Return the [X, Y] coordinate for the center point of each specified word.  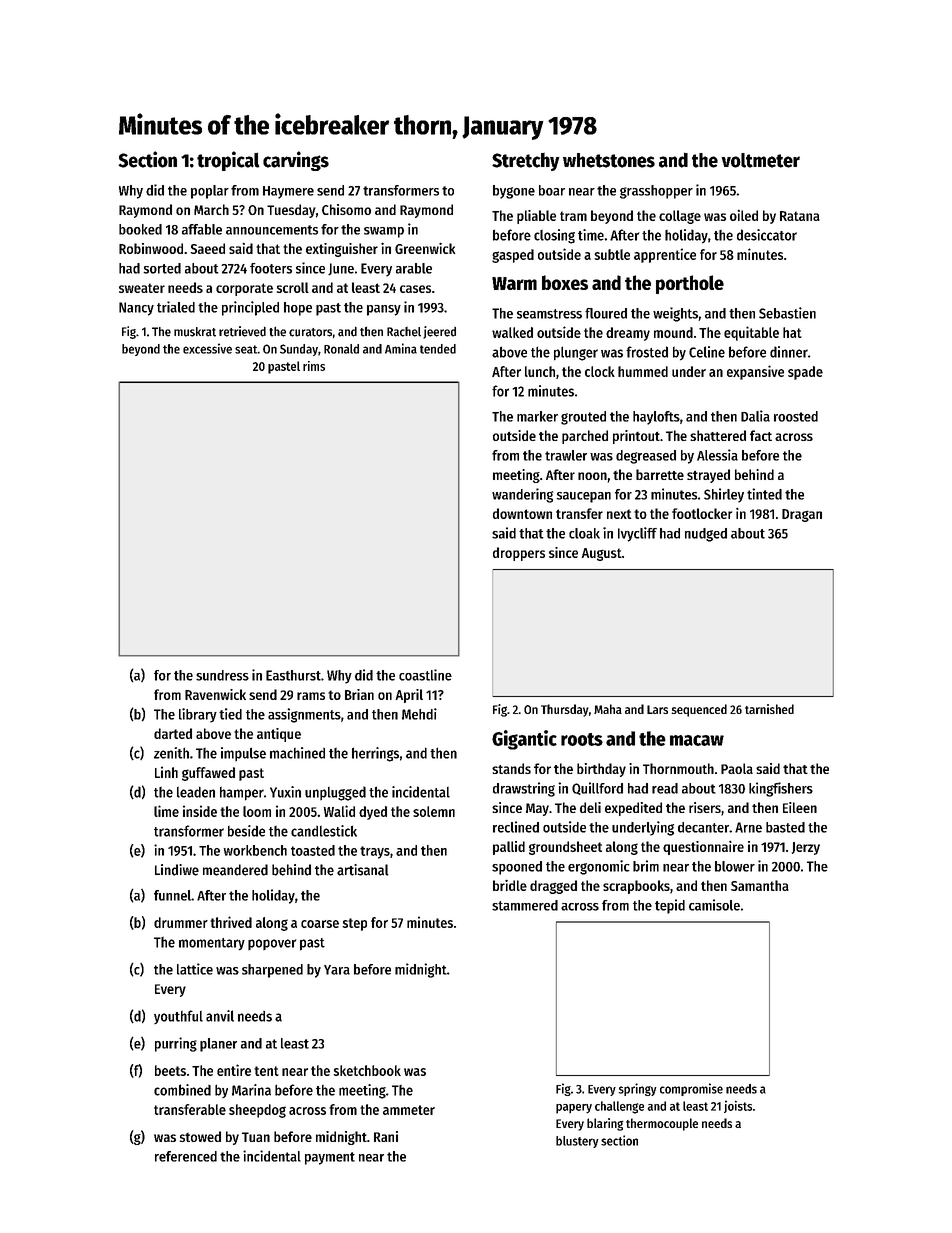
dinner [789, 352]
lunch [540, 371]
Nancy [136, 309]
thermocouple [662, 1124]
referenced [186, 1156]
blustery [577, 1142]
